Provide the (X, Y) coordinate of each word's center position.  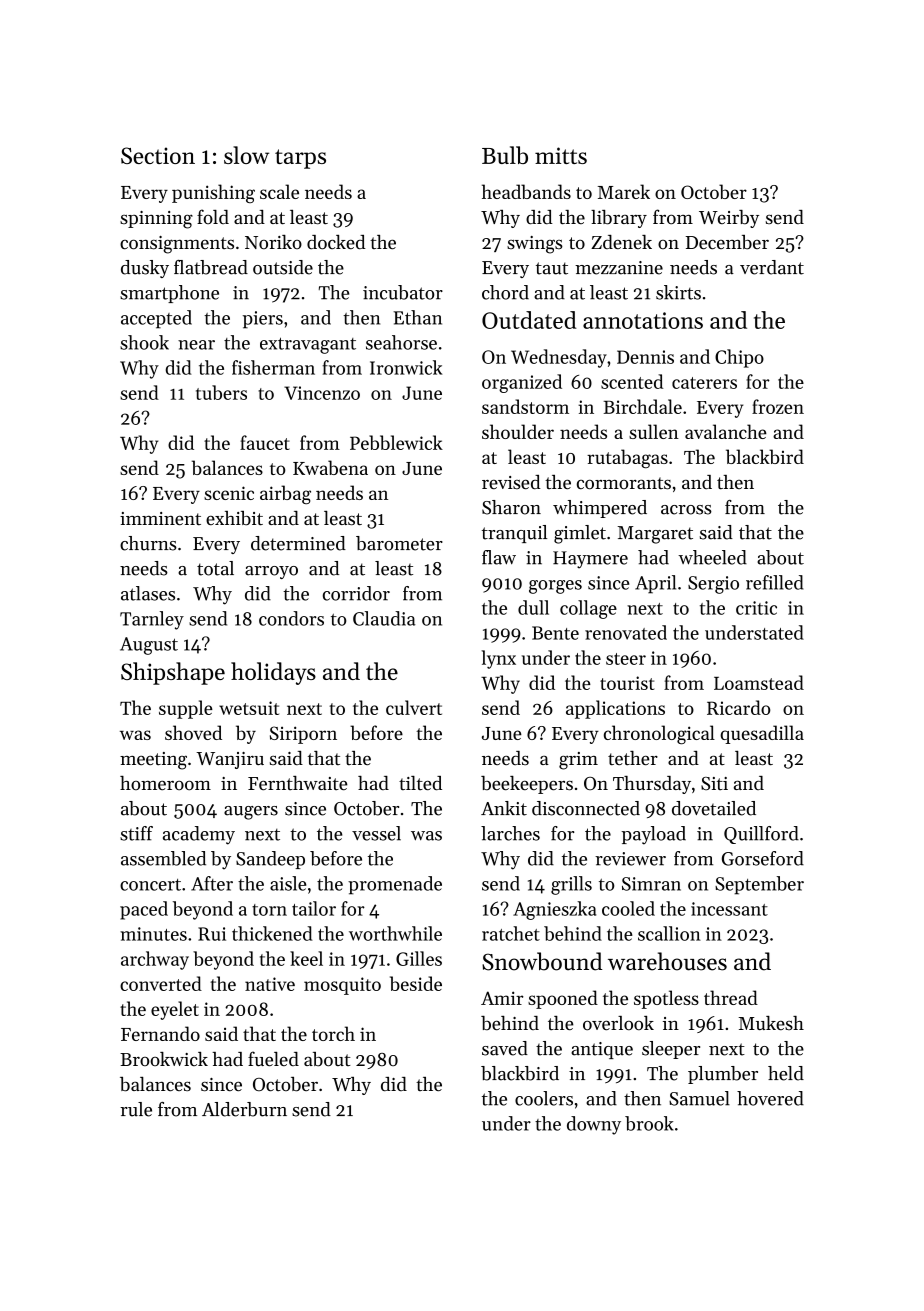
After (212, 883)
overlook (618, 1023)
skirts (678, 292)
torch (333, 1033)
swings (535, 245)
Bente (555, 633)
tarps (300, 159)
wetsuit (249, 708)
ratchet (511, 933)
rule (136, 1109)
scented (632, 381)
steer (626, 659)
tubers (221, 392)
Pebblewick (396, 442)
